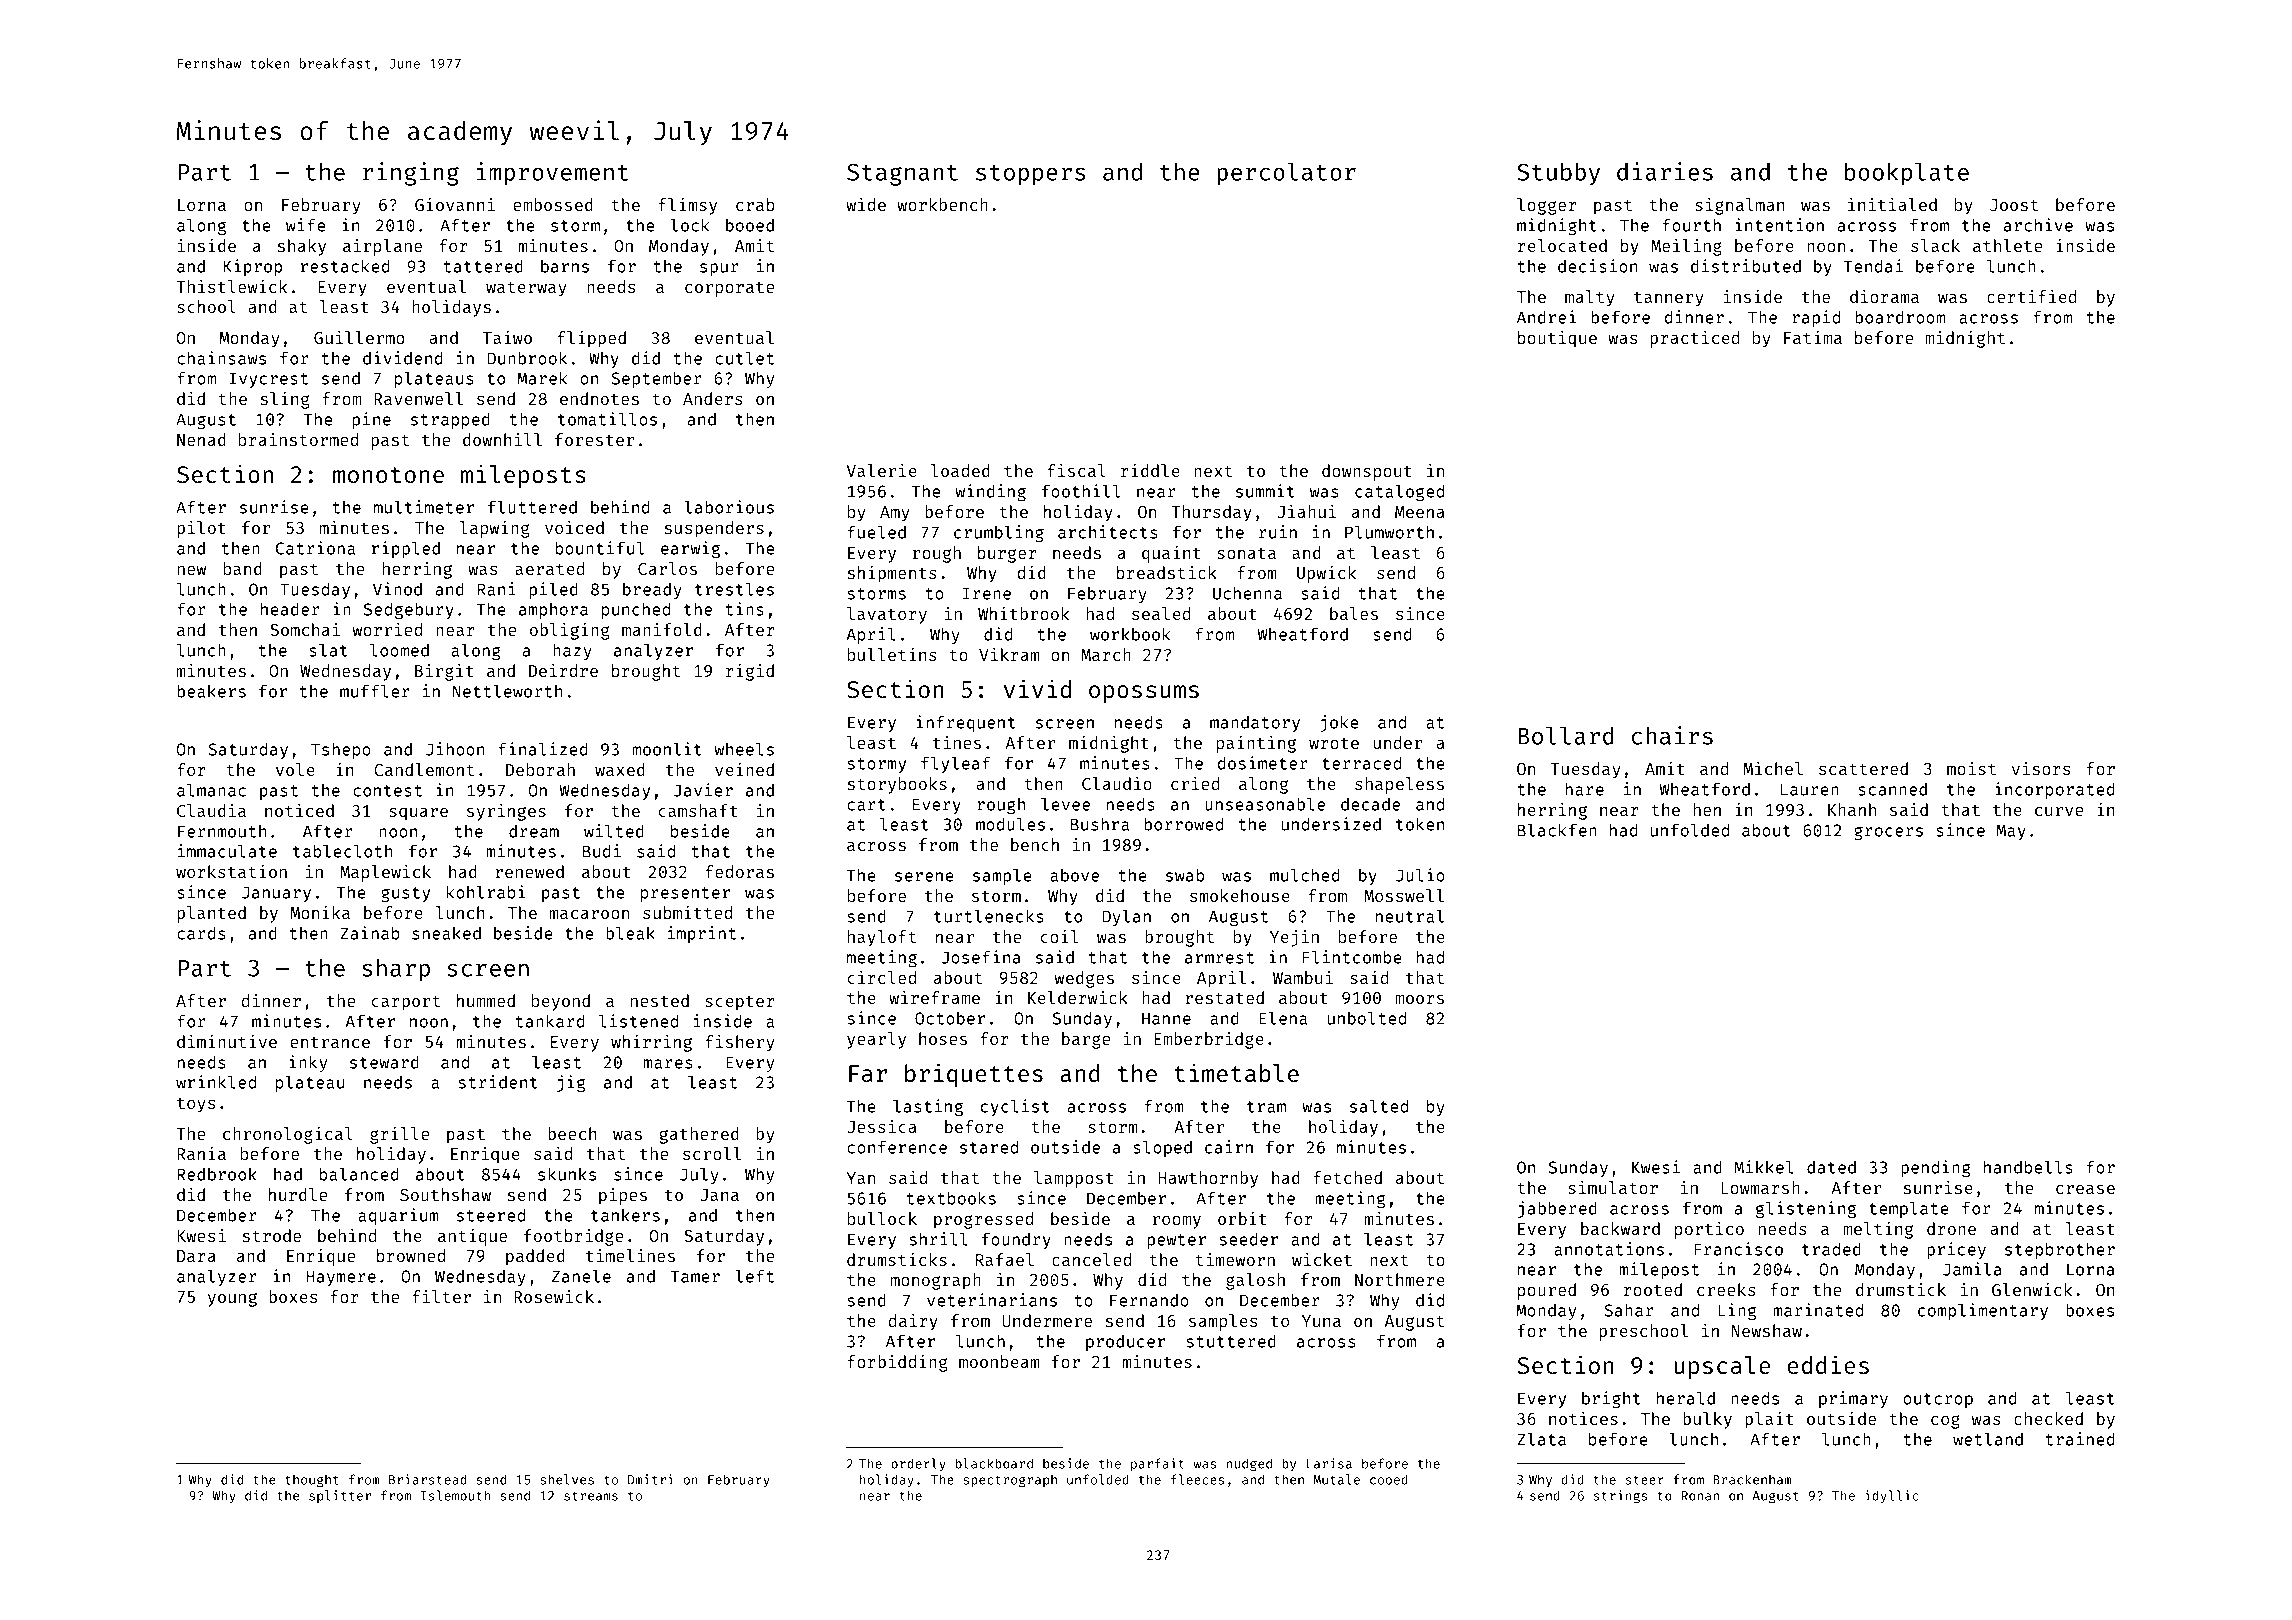 The width and height of the screenshot is (2292, 1620). Describe the element at coordinates (411, 174) in the screenshot. I see `ringing` at that location.
